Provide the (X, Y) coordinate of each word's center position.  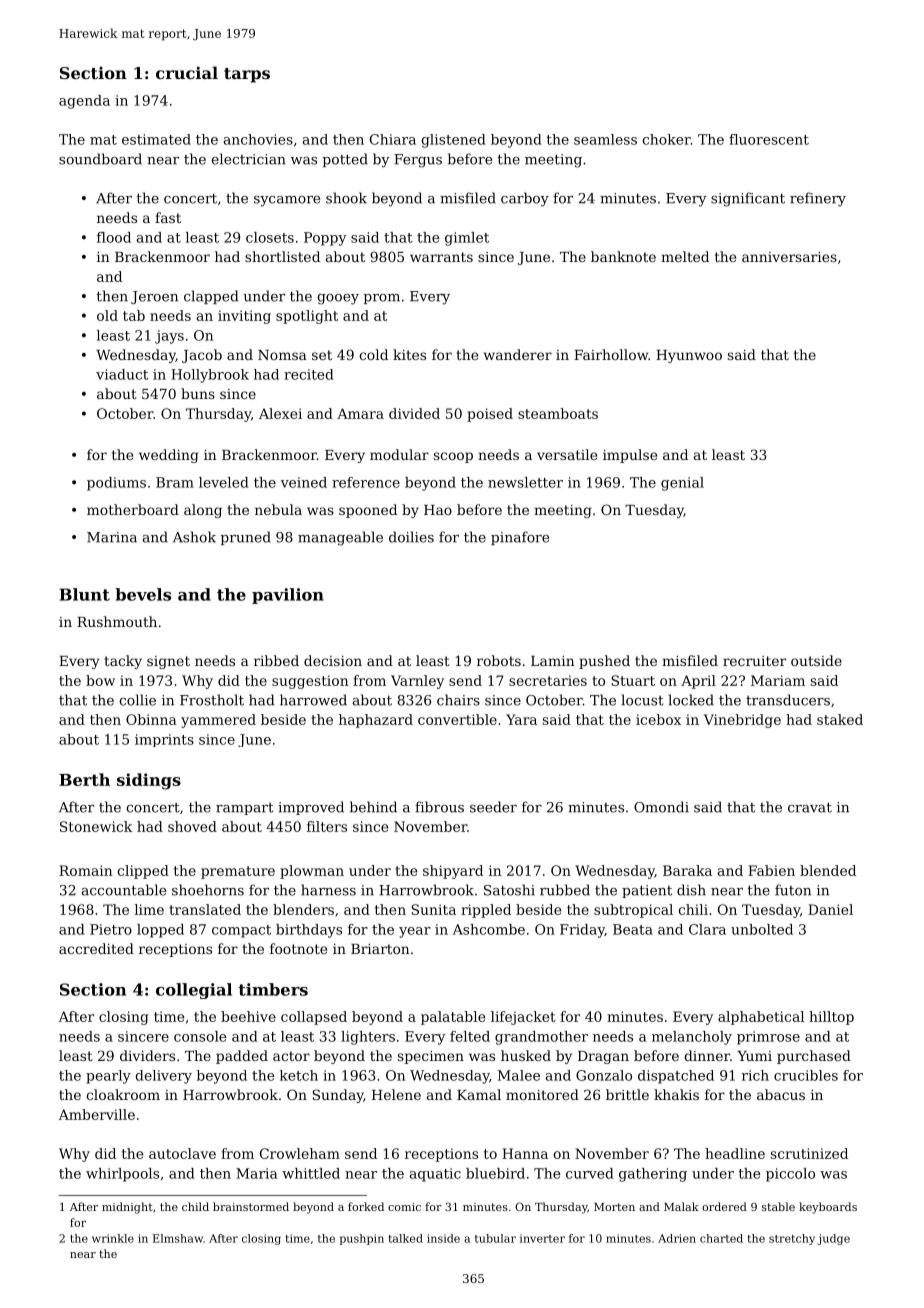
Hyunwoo (689, 356)
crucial (187, 72)
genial (682, 484)
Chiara (393, 139)
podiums (116, 484)
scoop (453, 457)
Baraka (687, 870)
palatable (453, 1018)
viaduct (122, 374)
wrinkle (113, 1238)
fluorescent (769, 139)
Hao (438, 510)
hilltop (831, 1018)
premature (238, 872)
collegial (194, 991)
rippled (486, 911)
